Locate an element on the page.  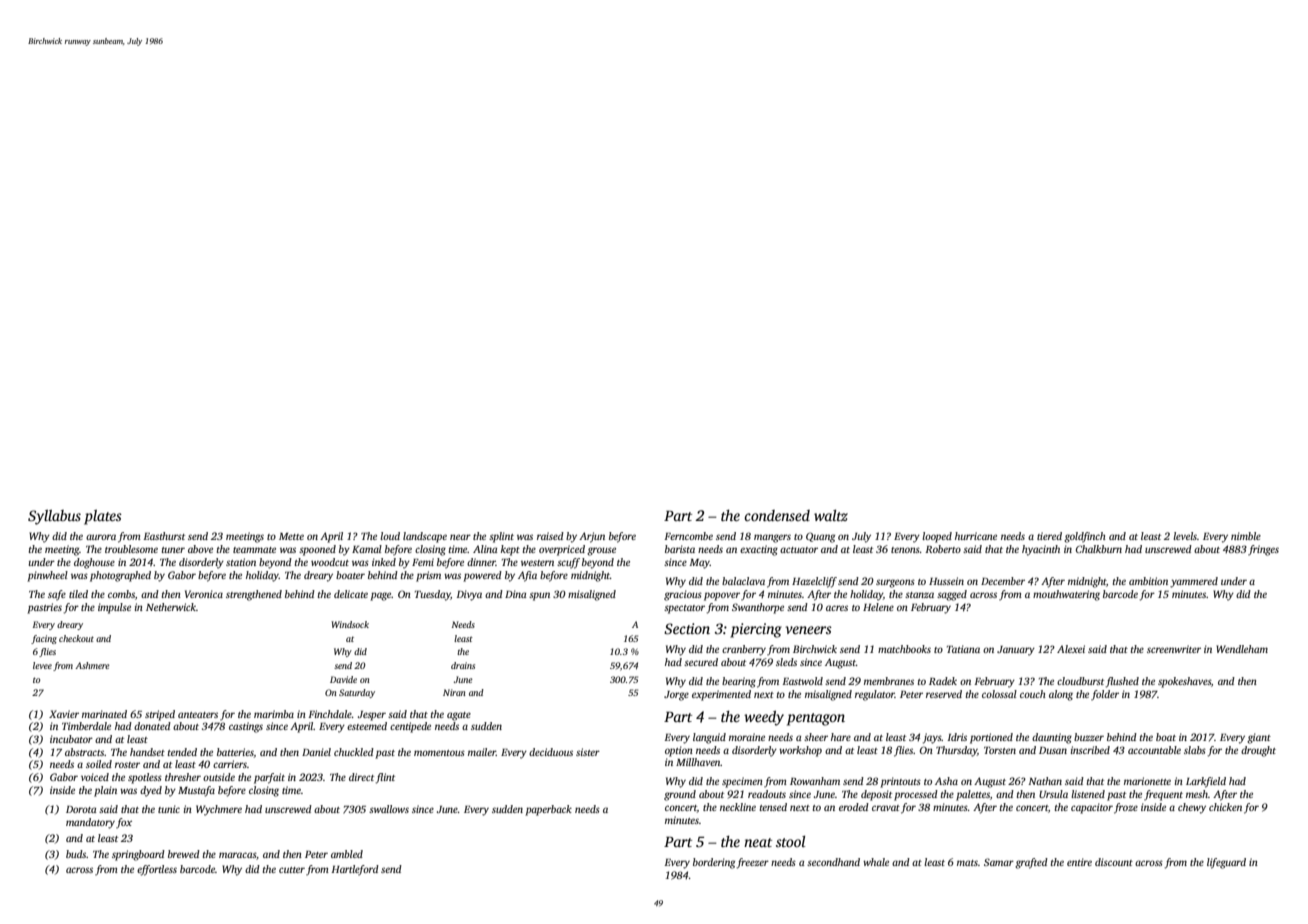
tiered is located at coordinates (1049, 536).
